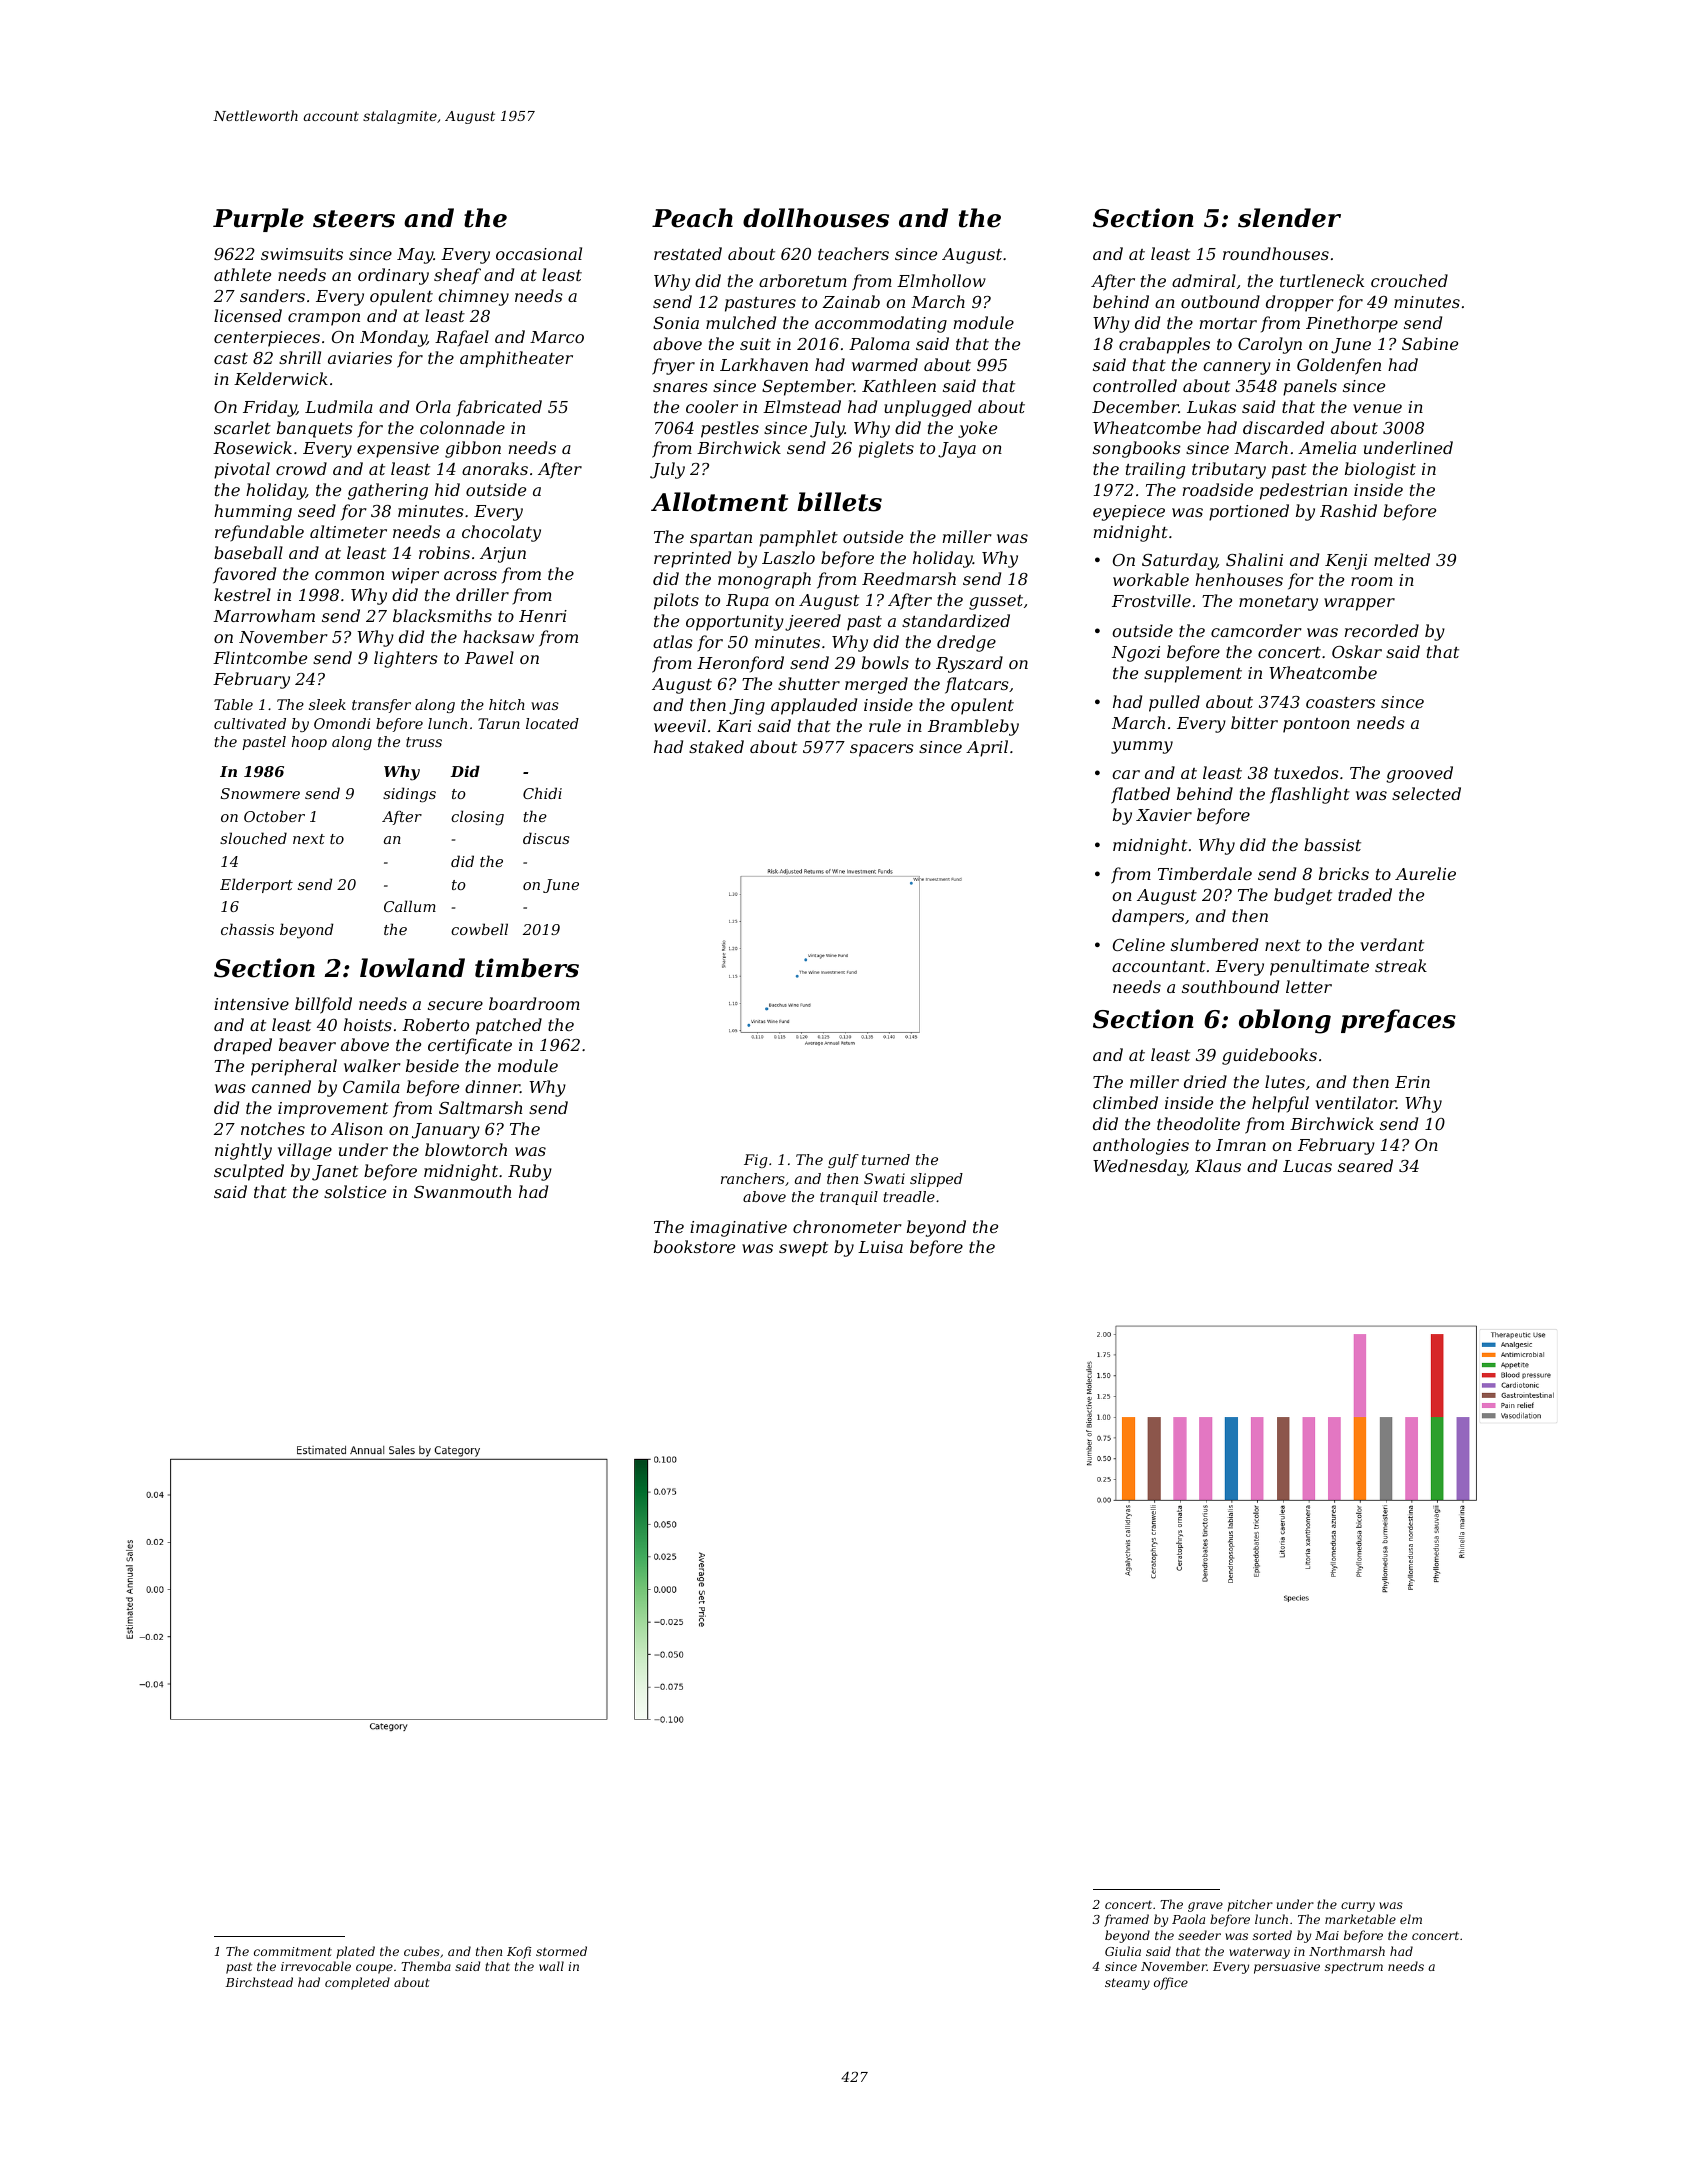 The image size is (1683, 2178). What do you see at coordinates (753, 1178) in the screenshot?
I see `ranchers` at bounding box center [753, 1178].
